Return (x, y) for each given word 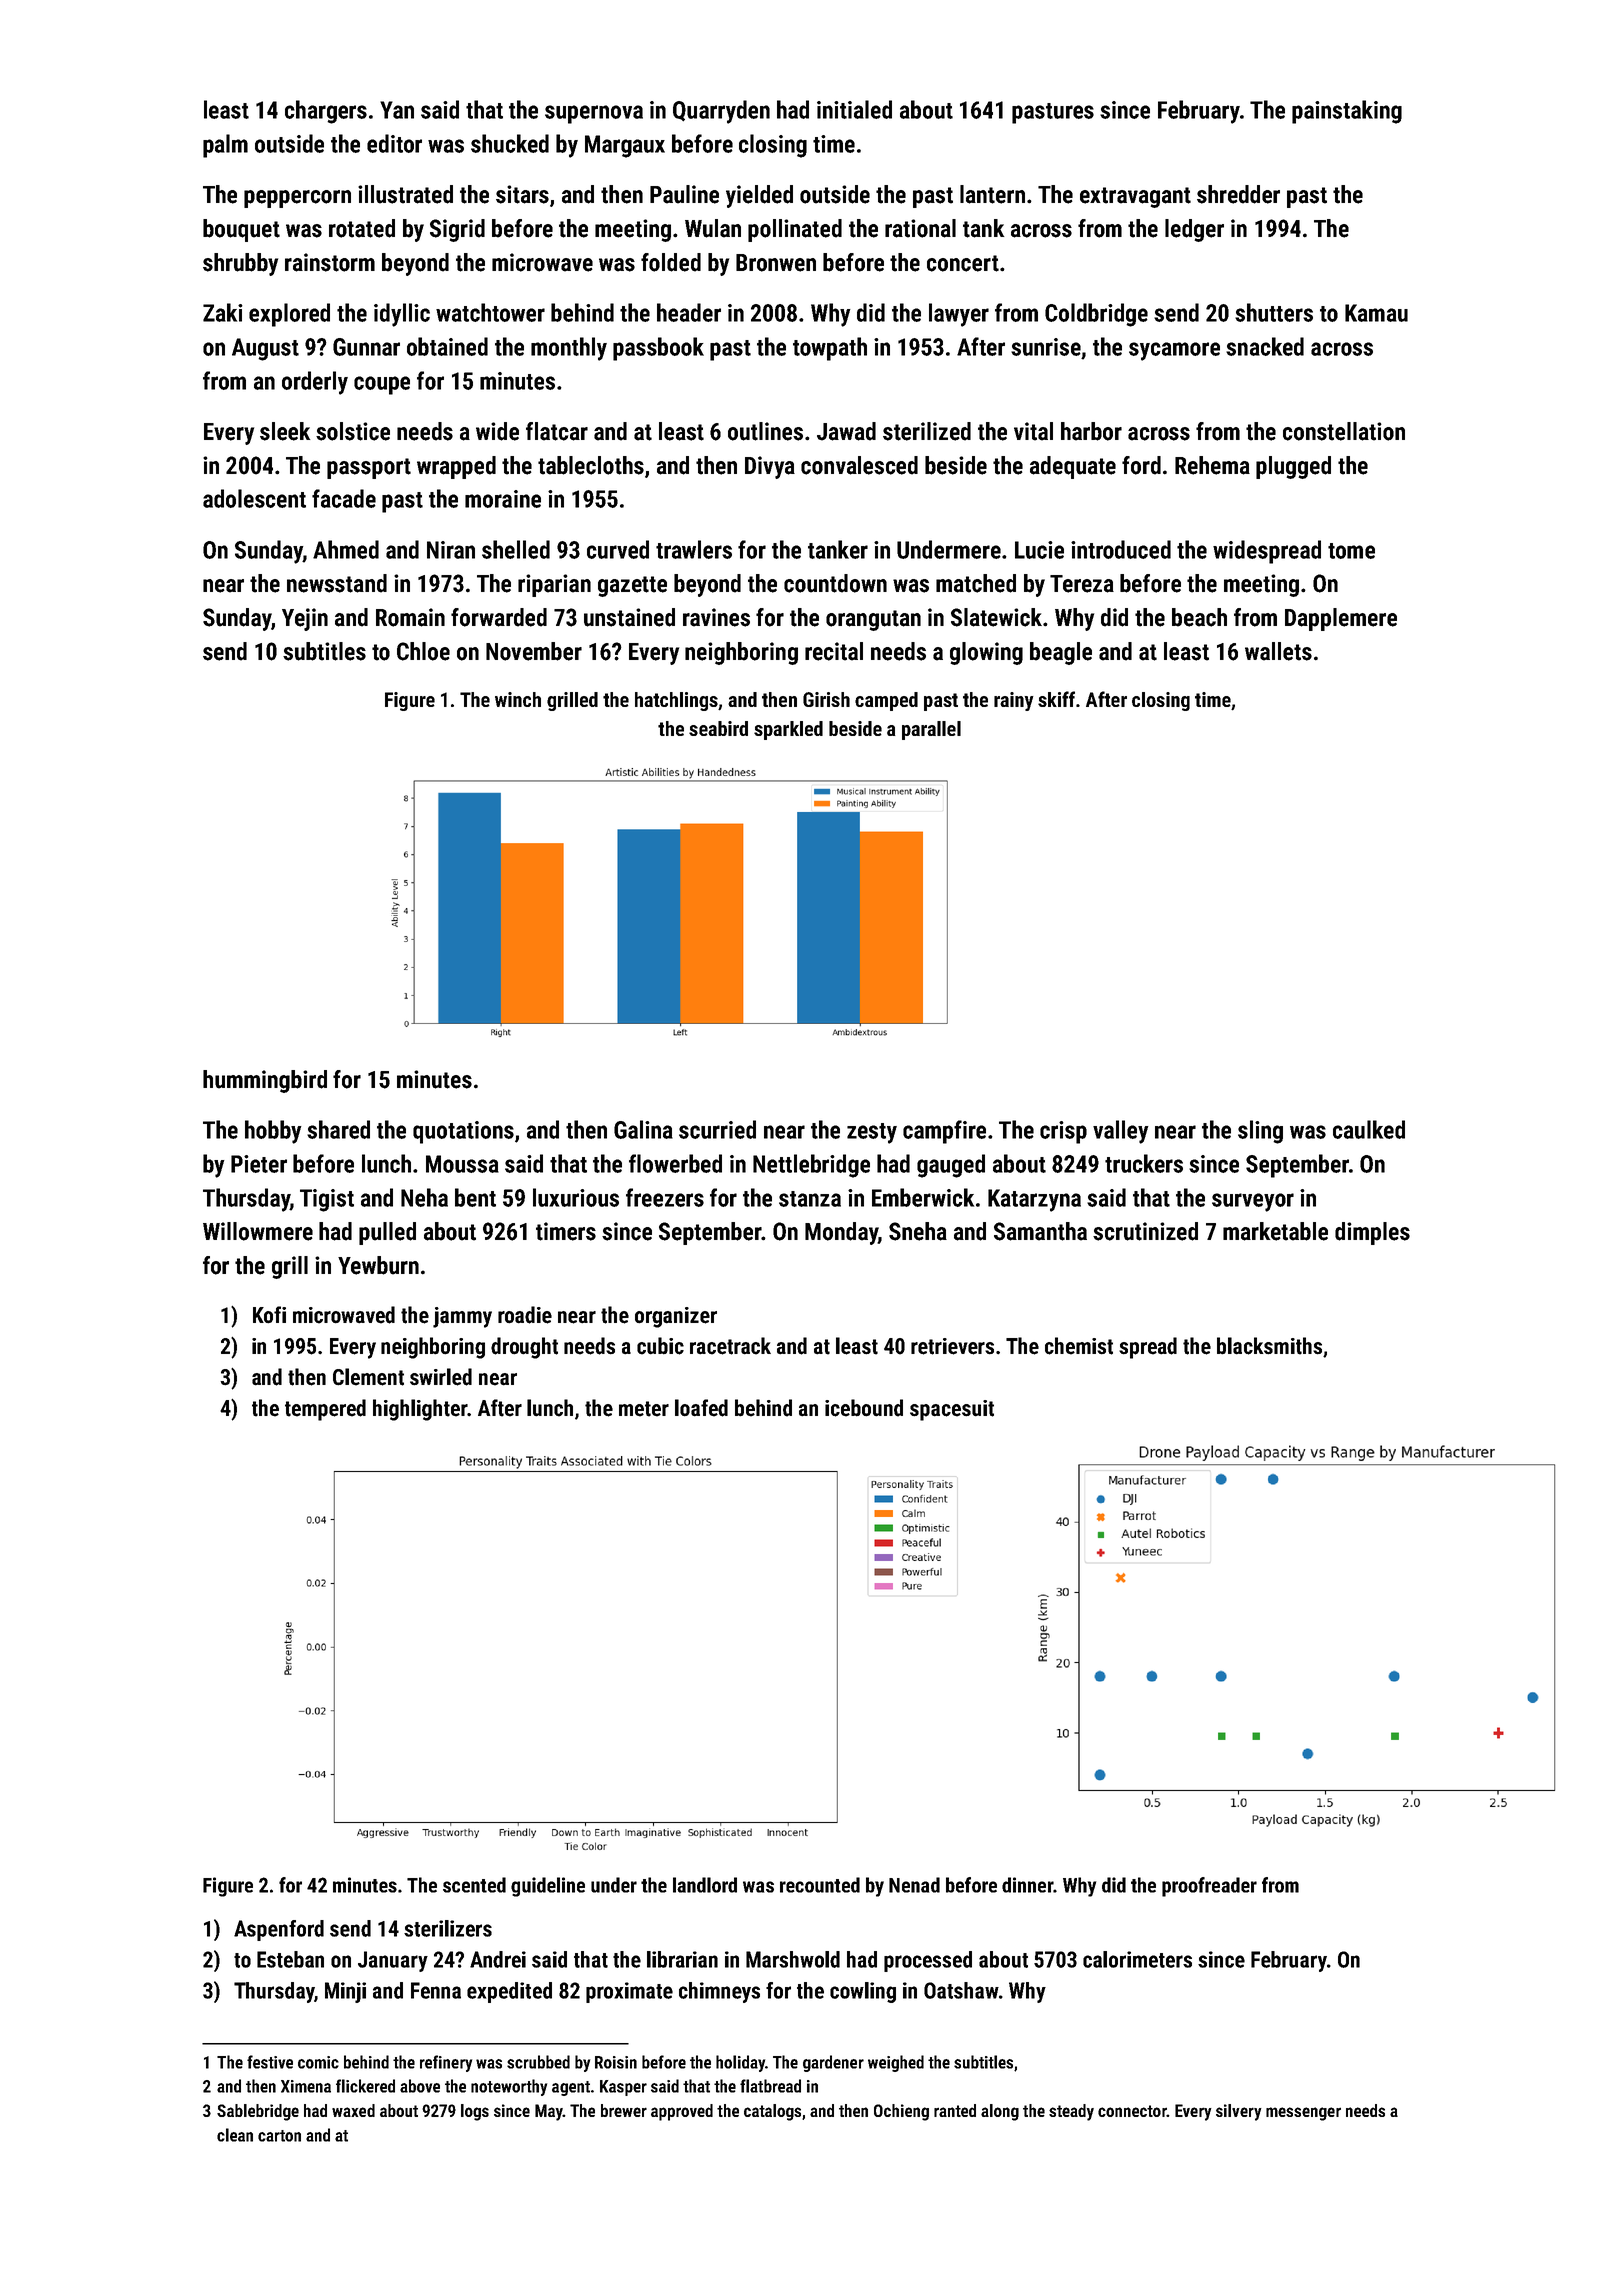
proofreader (1209, 1887)
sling (1260, 1132)
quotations (463, 1132)
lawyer (959, 315)
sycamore (1174, 351)
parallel (931, 730)
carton (279, 2136)
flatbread (770, 2086)
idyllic (402, 315)
